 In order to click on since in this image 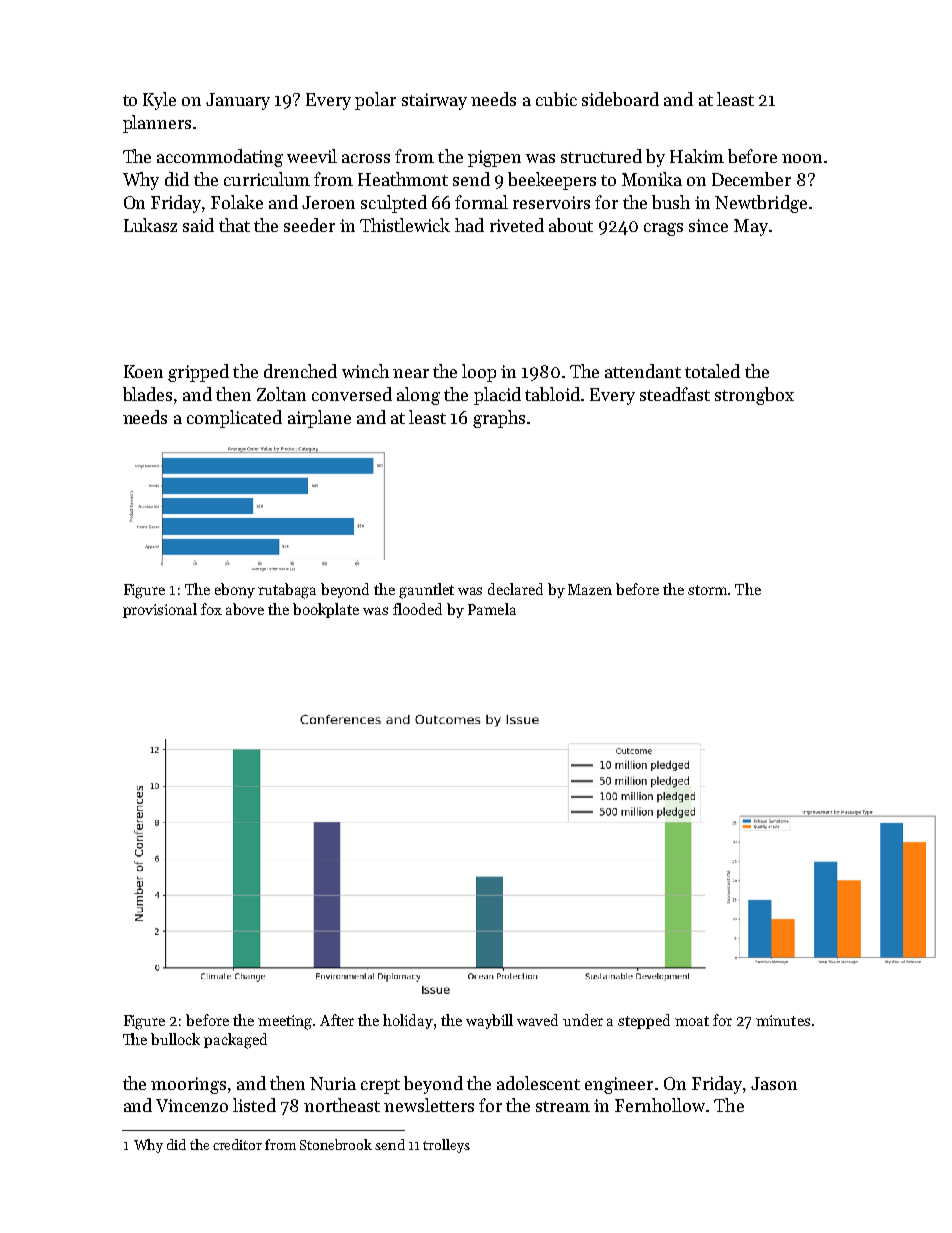, I will do `click(708, 225)`.
